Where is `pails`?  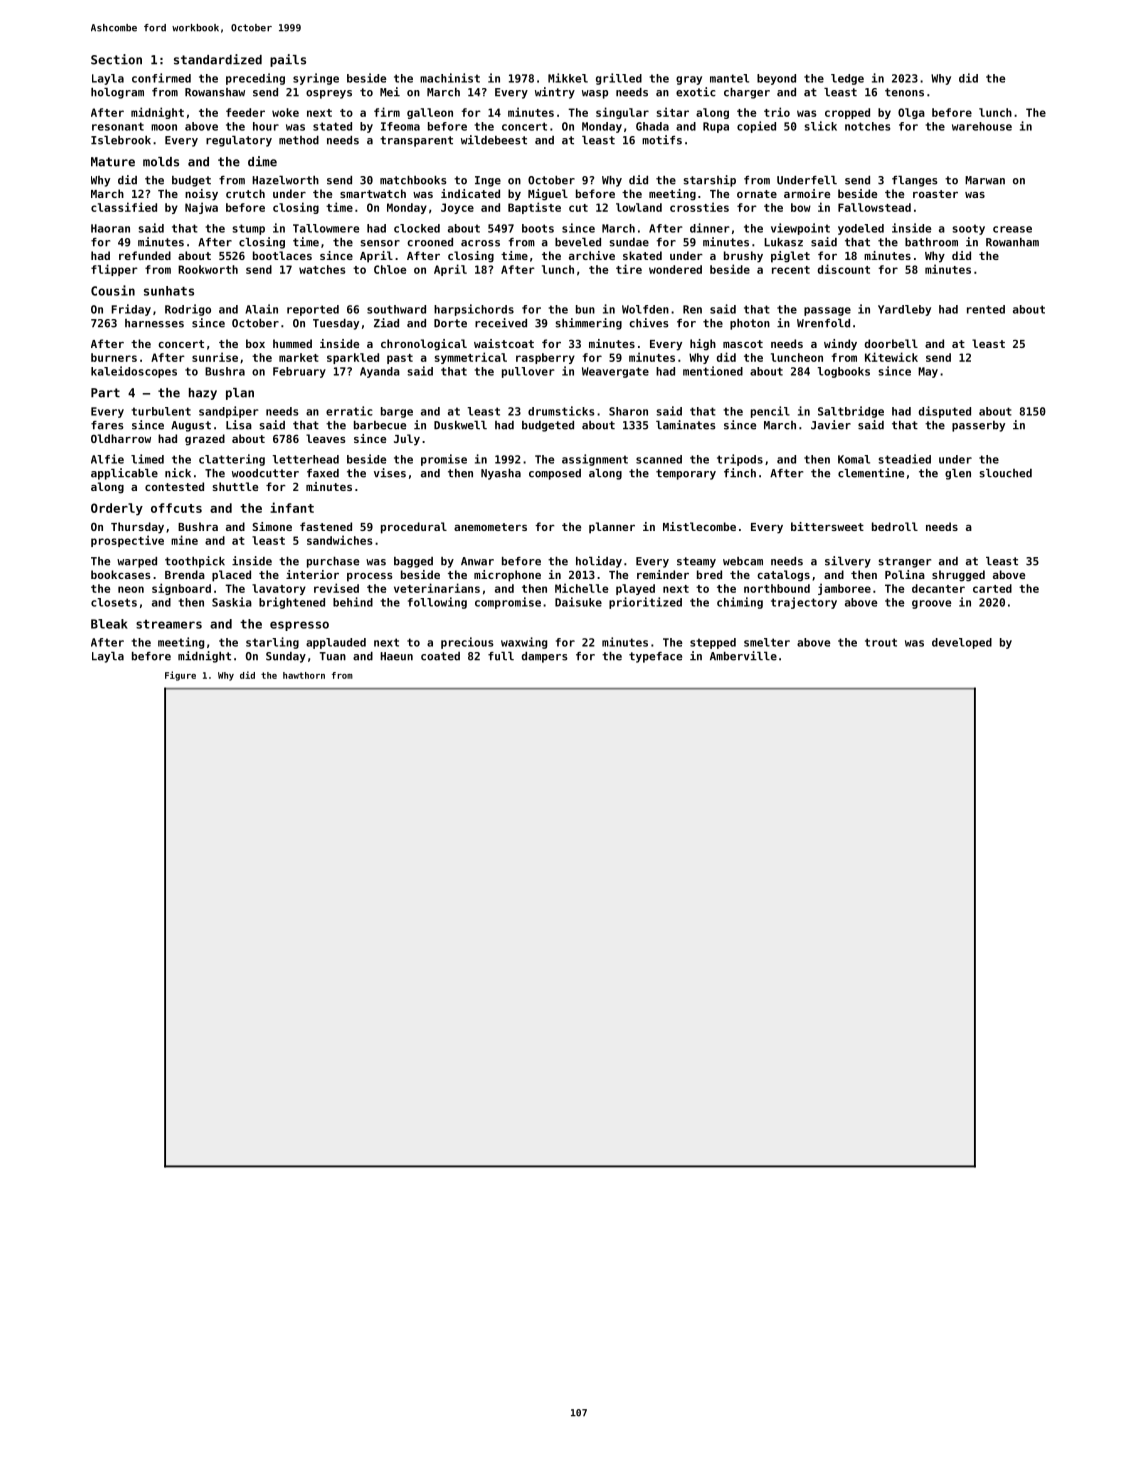 pails is located at coordinates (288, 60).
